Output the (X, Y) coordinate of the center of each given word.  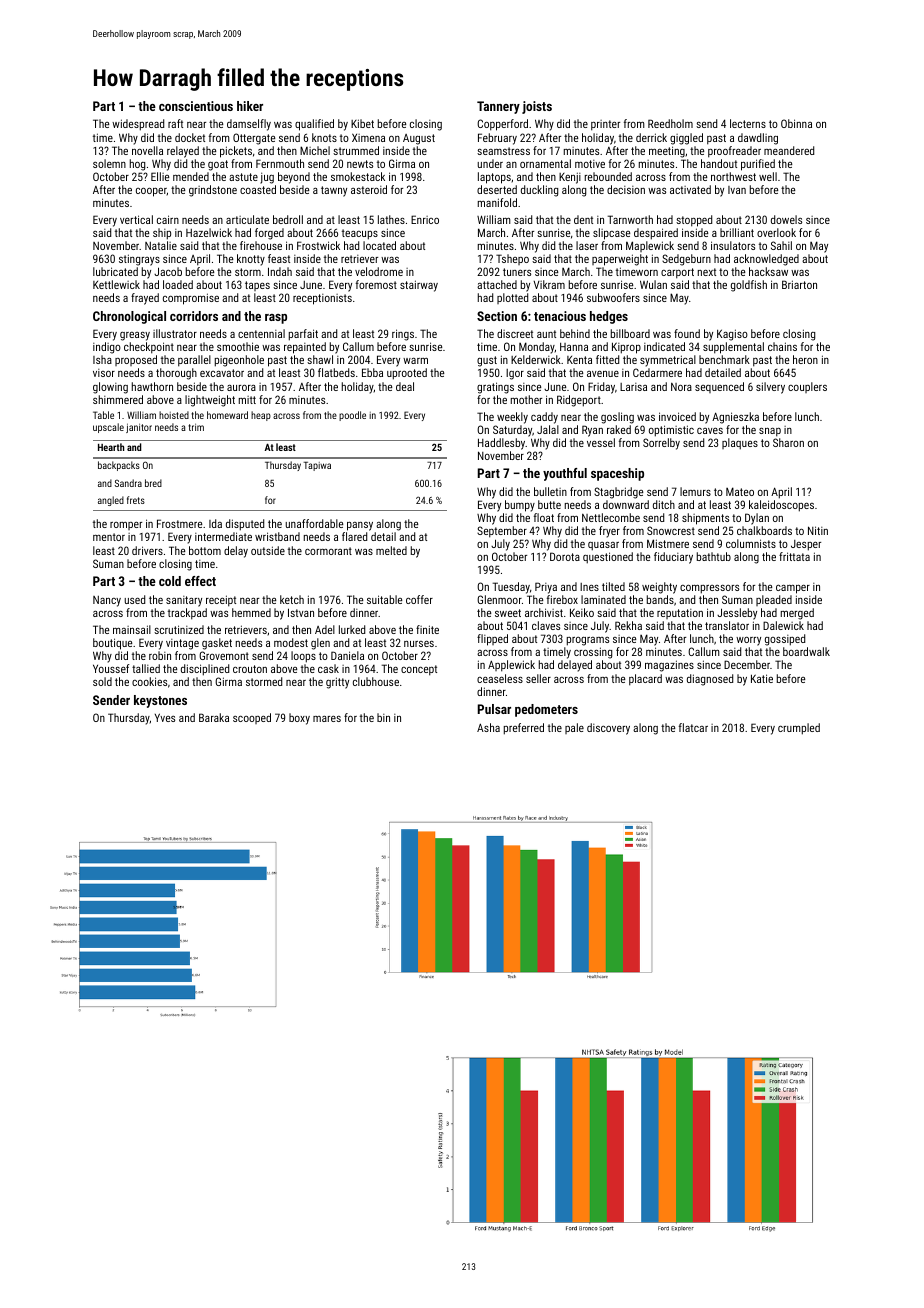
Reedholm (670, 123)
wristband (277, 536)
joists (537, 107)
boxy (299, 719)
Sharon (788, 442)
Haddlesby (502, 444)
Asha (488, 727)
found (687, 333)
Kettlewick (116, 284)
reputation (680, 614)
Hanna (574, 347)
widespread (138, 125)
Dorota (565, 556)
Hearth (111, 447)
